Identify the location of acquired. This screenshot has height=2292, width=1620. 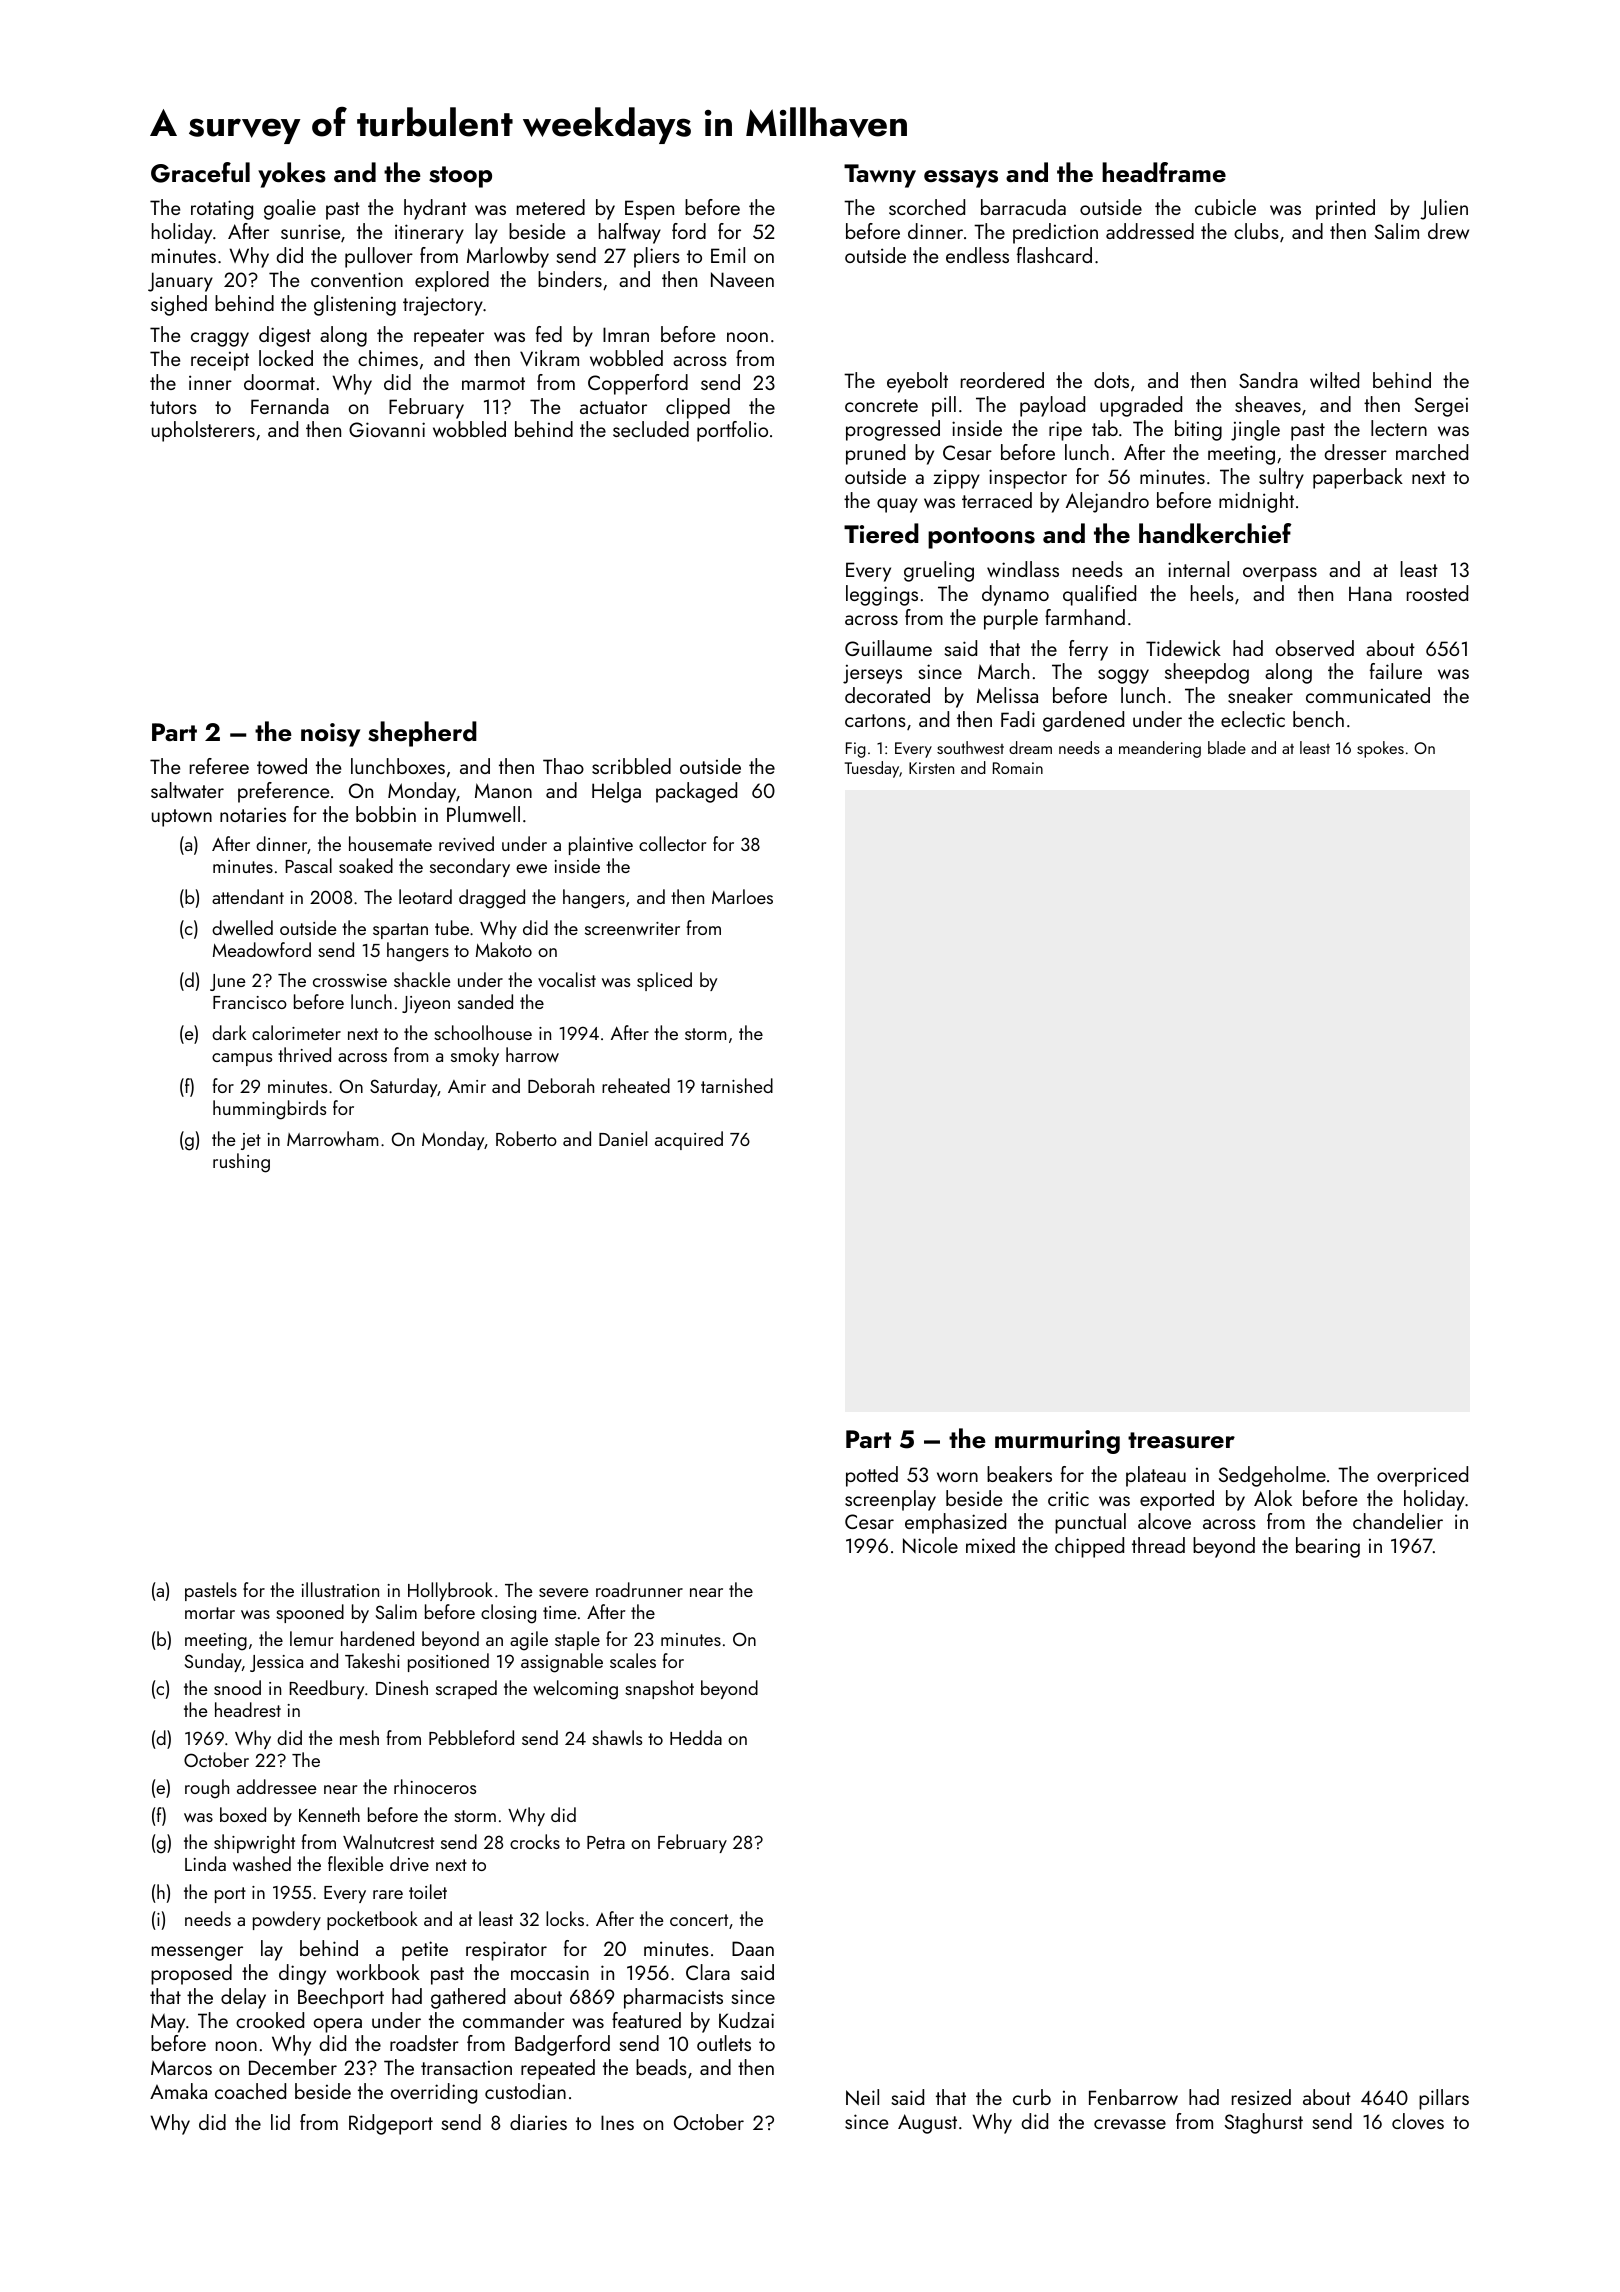
(689, 1140).
